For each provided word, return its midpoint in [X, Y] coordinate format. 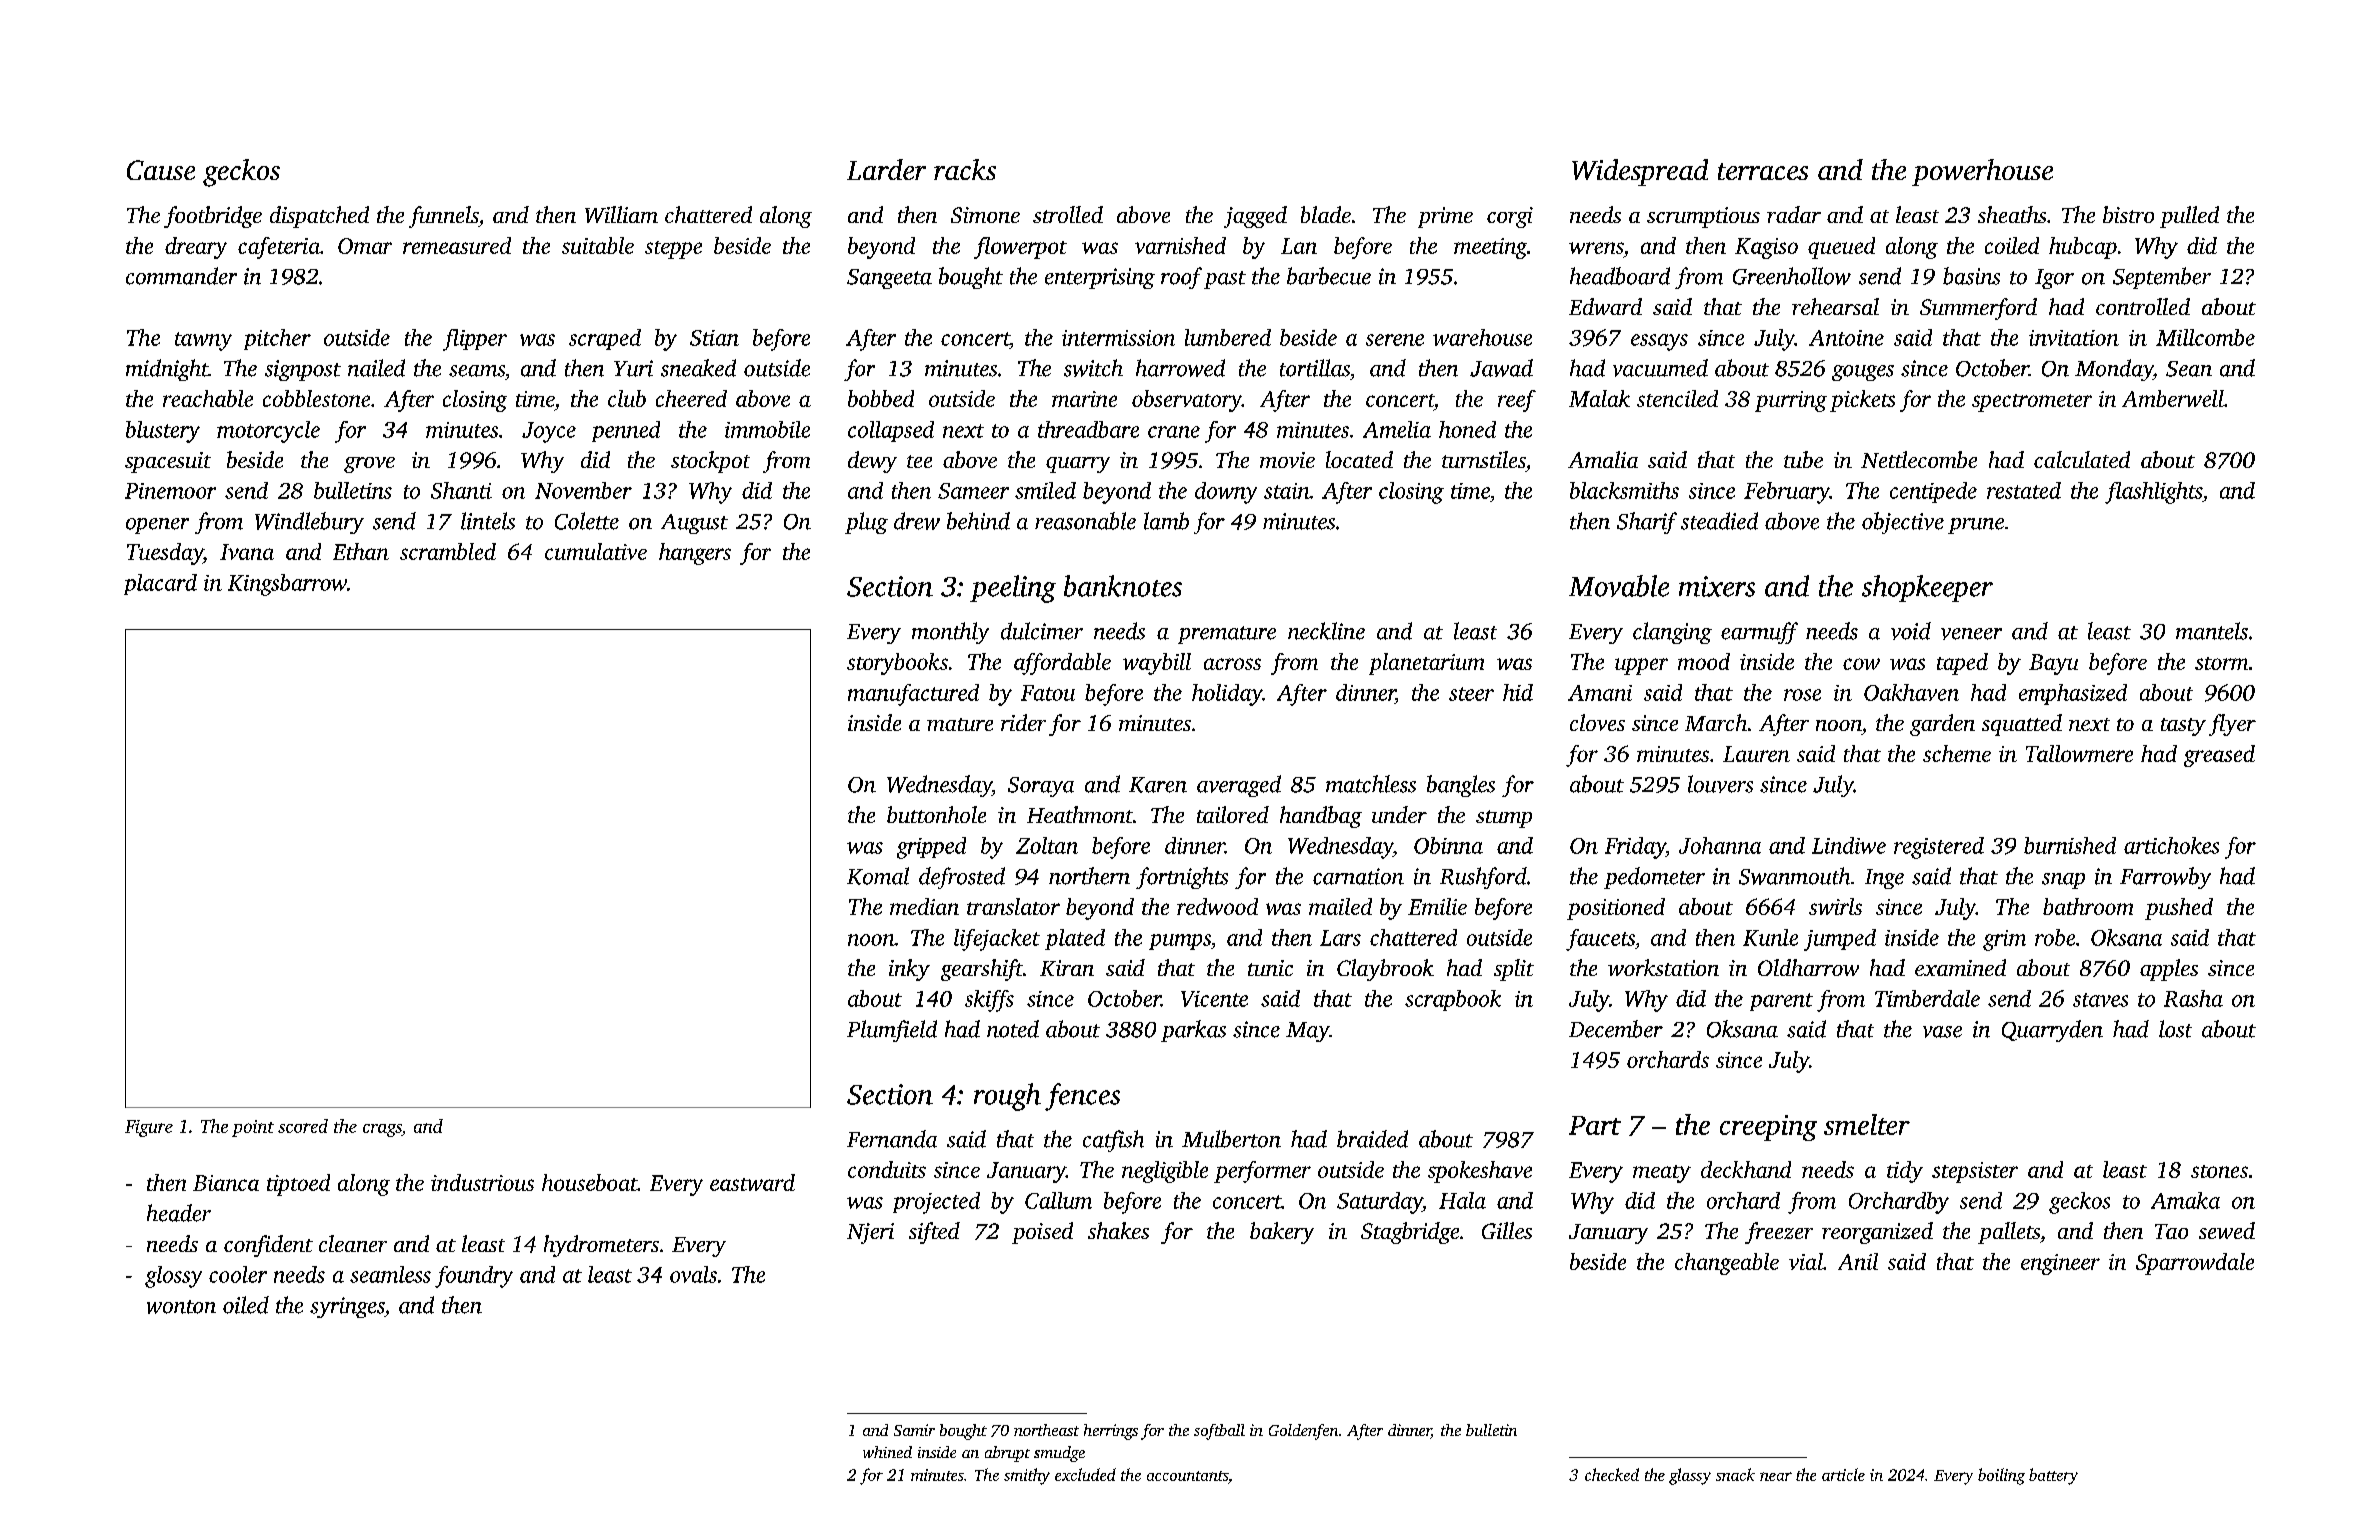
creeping [1768, 1128]
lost [2175, 1029]
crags [382, 1130]
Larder [886, 169]
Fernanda [892, 1139]
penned [626, 431]
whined [887, 1452]
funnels [444, 217]
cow [1861, 664]
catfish [1113, 1141]
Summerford [1978, 309]
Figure [149, 1128]
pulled [2189, 217]
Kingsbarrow [287, 585]
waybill [1157, 664]
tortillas [1315, 368]
